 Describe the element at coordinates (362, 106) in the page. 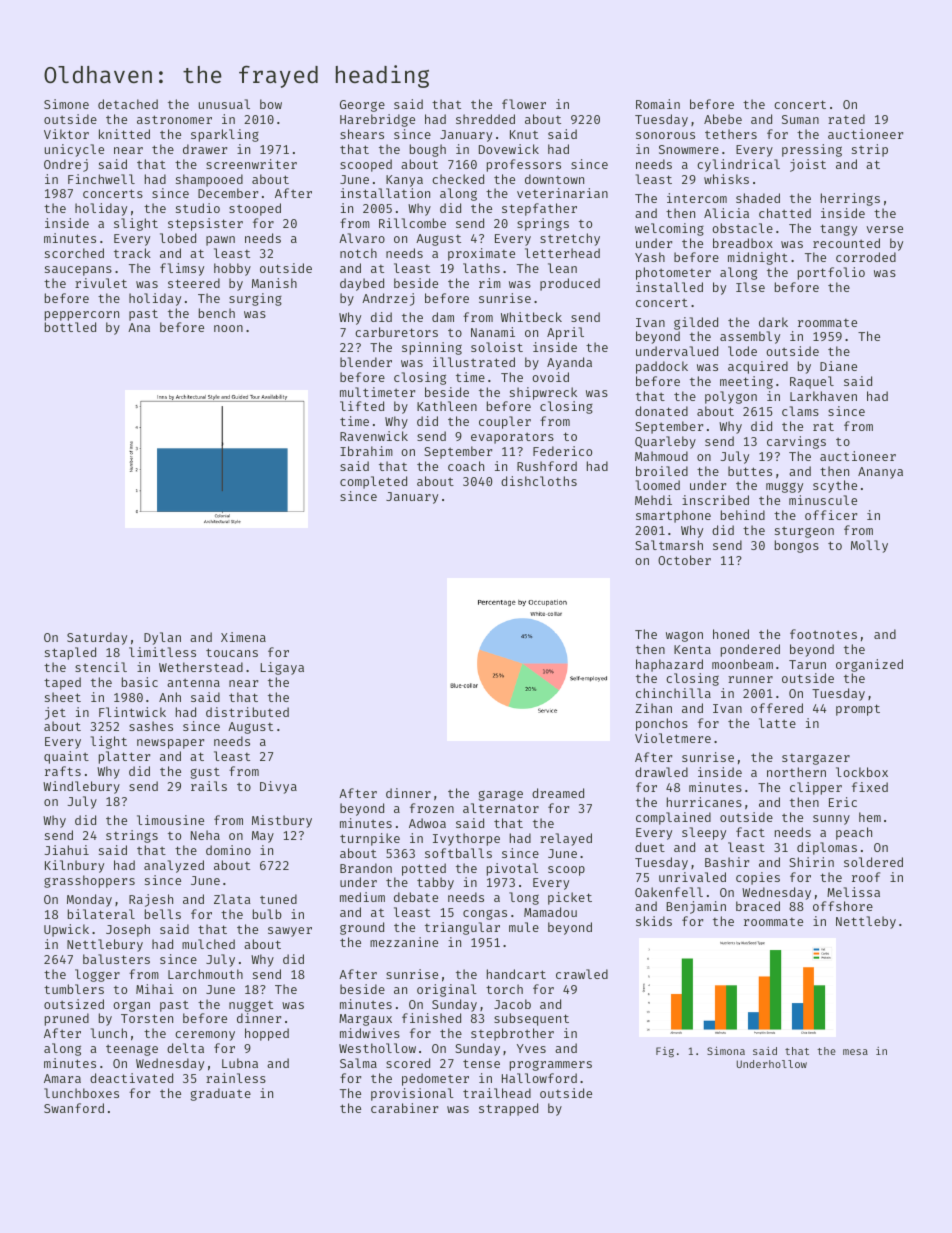

I see `George` at that location.
